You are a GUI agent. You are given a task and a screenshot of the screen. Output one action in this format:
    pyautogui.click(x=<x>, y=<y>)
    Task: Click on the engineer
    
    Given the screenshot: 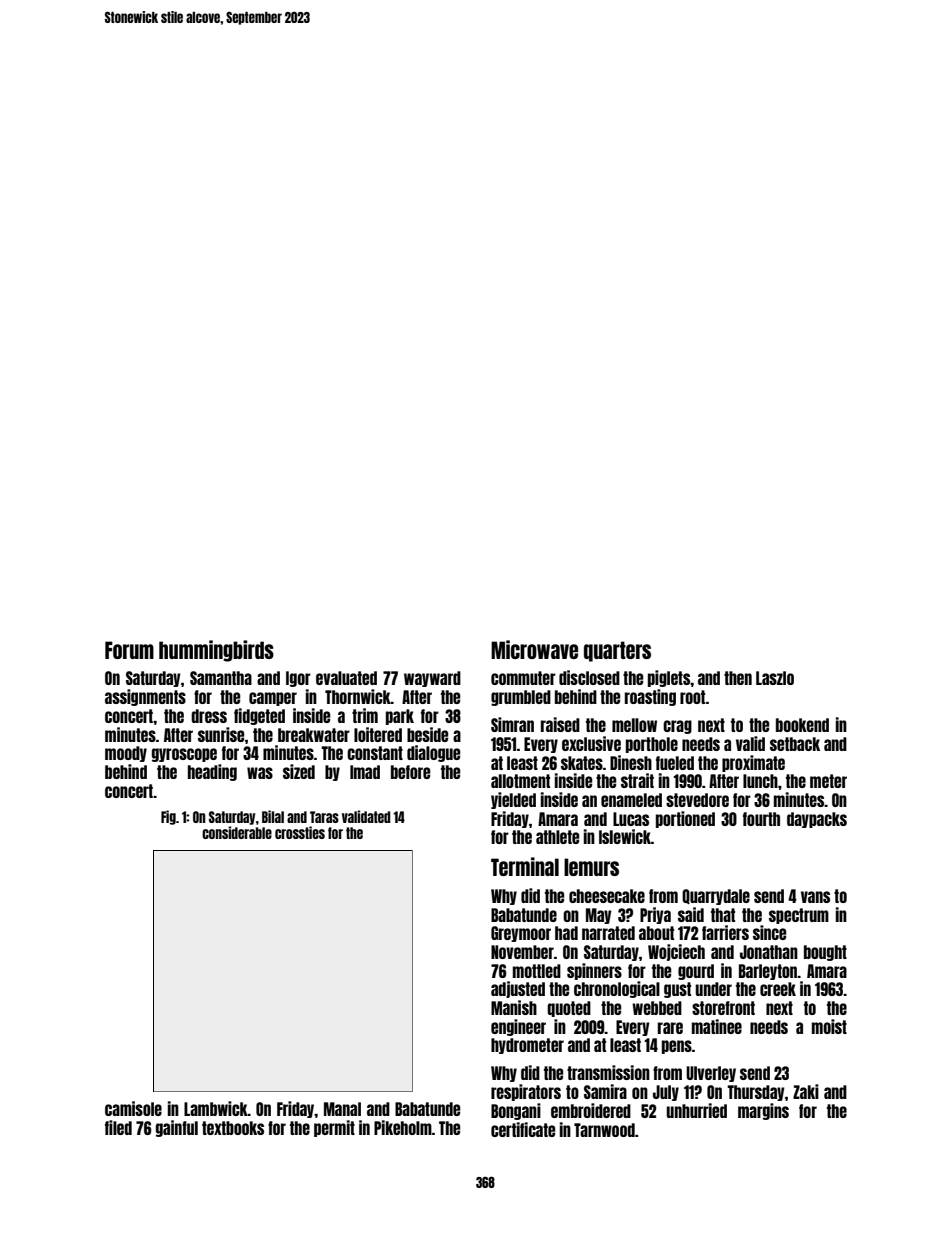 What is the action you would take?
    pyautogui.click(x=518, y=1027)
